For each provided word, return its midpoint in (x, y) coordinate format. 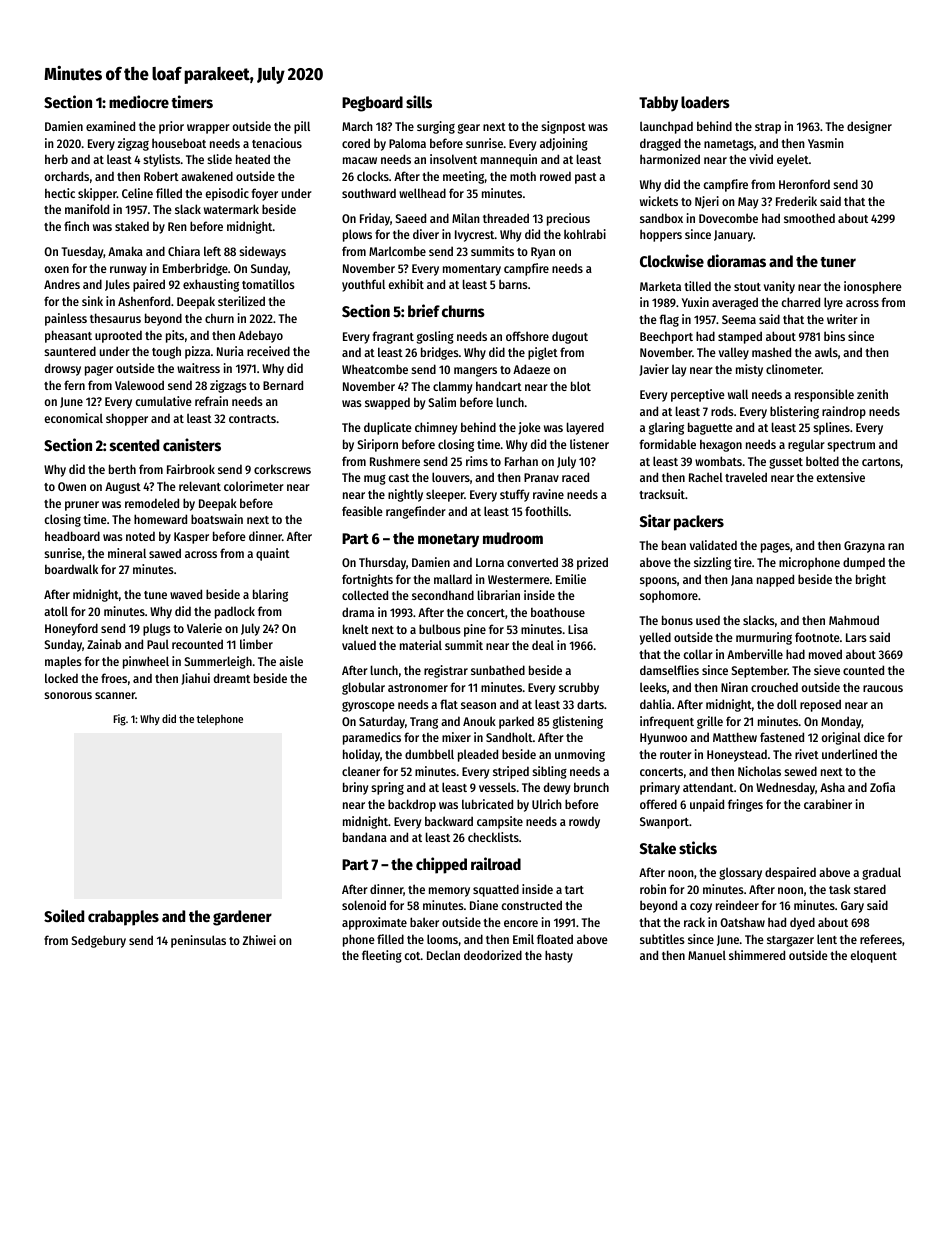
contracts (252, 419)
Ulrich (547, 804)
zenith (872, 394)
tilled (697, 286)
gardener (242, 918)
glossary (740, 873)
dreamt (232, 678)
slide (219, 159)
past (586, 178)
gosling (435, 337)
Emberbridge (195, 269)
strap (768, 128)
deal (543, 645)
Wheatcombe (375, 369)
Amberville (755, 654)
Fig (120, 720)
